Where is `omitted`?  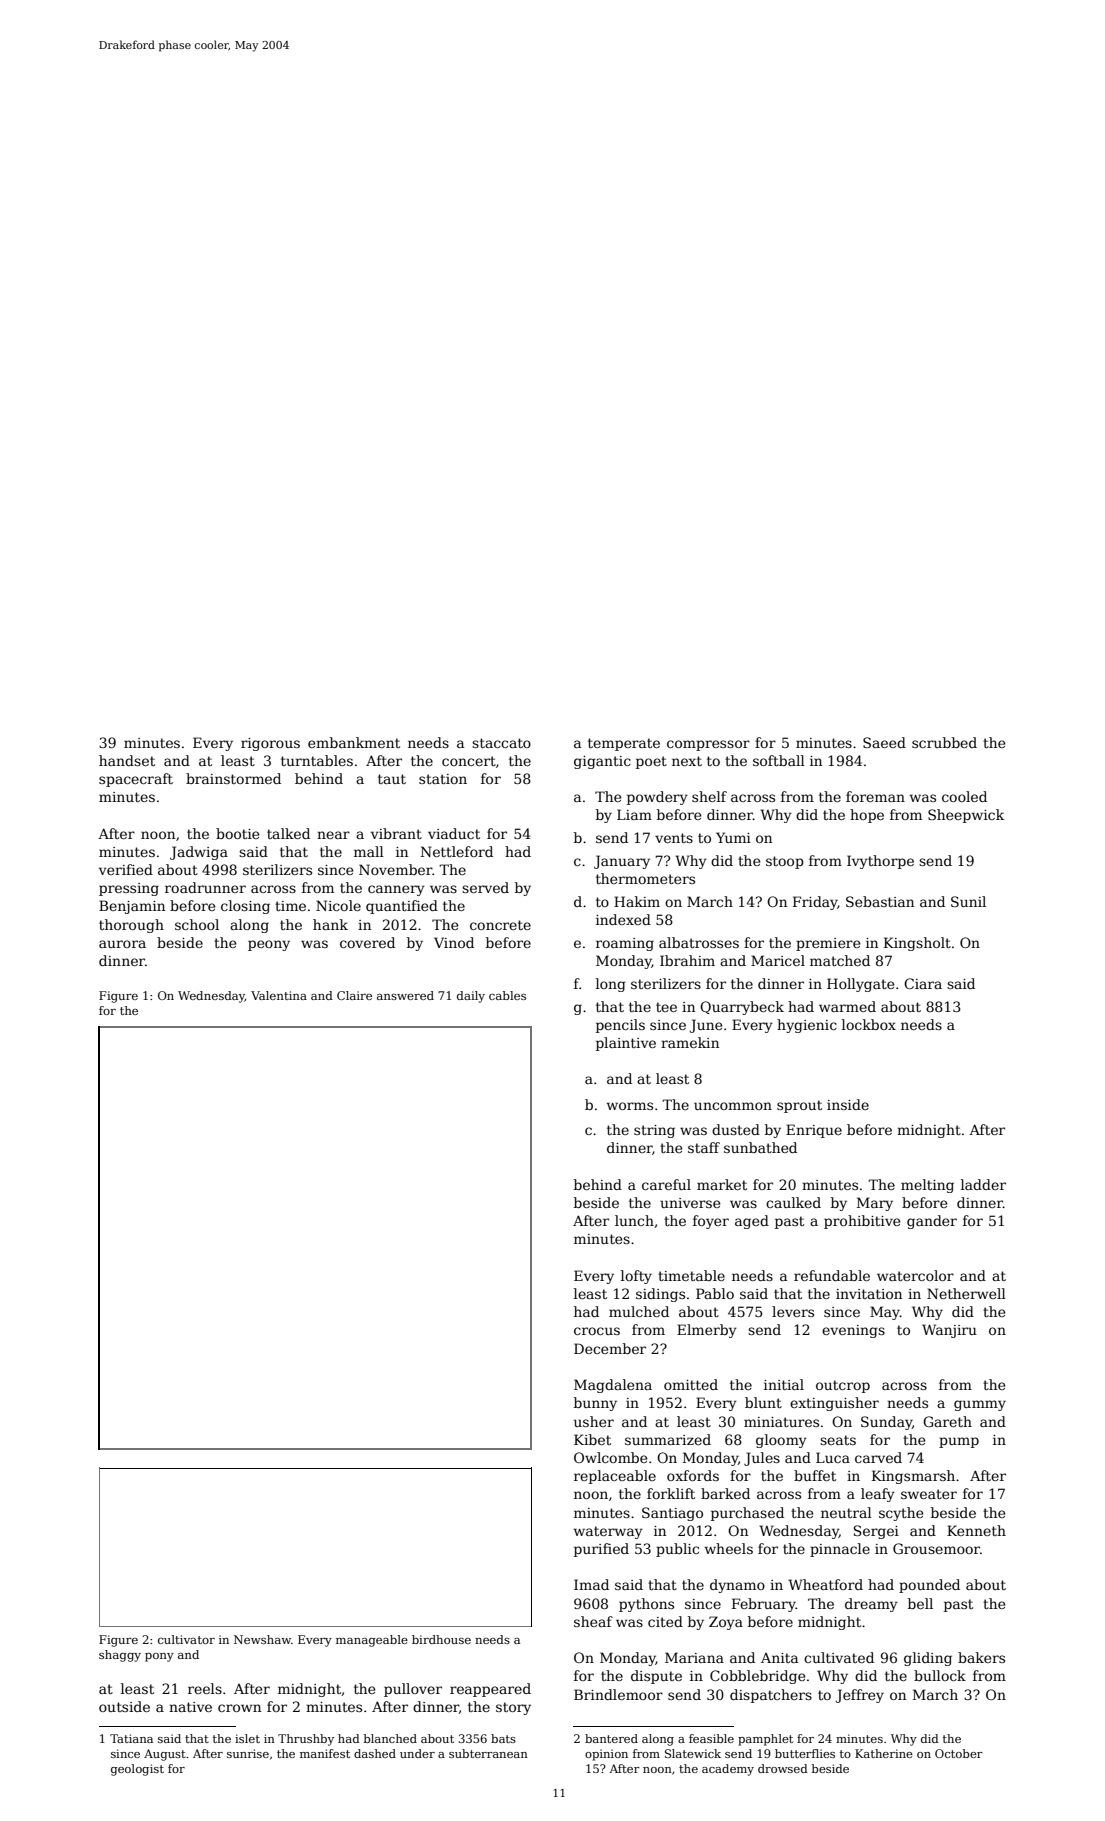
omitted is located at coordinates (691, 1384).
